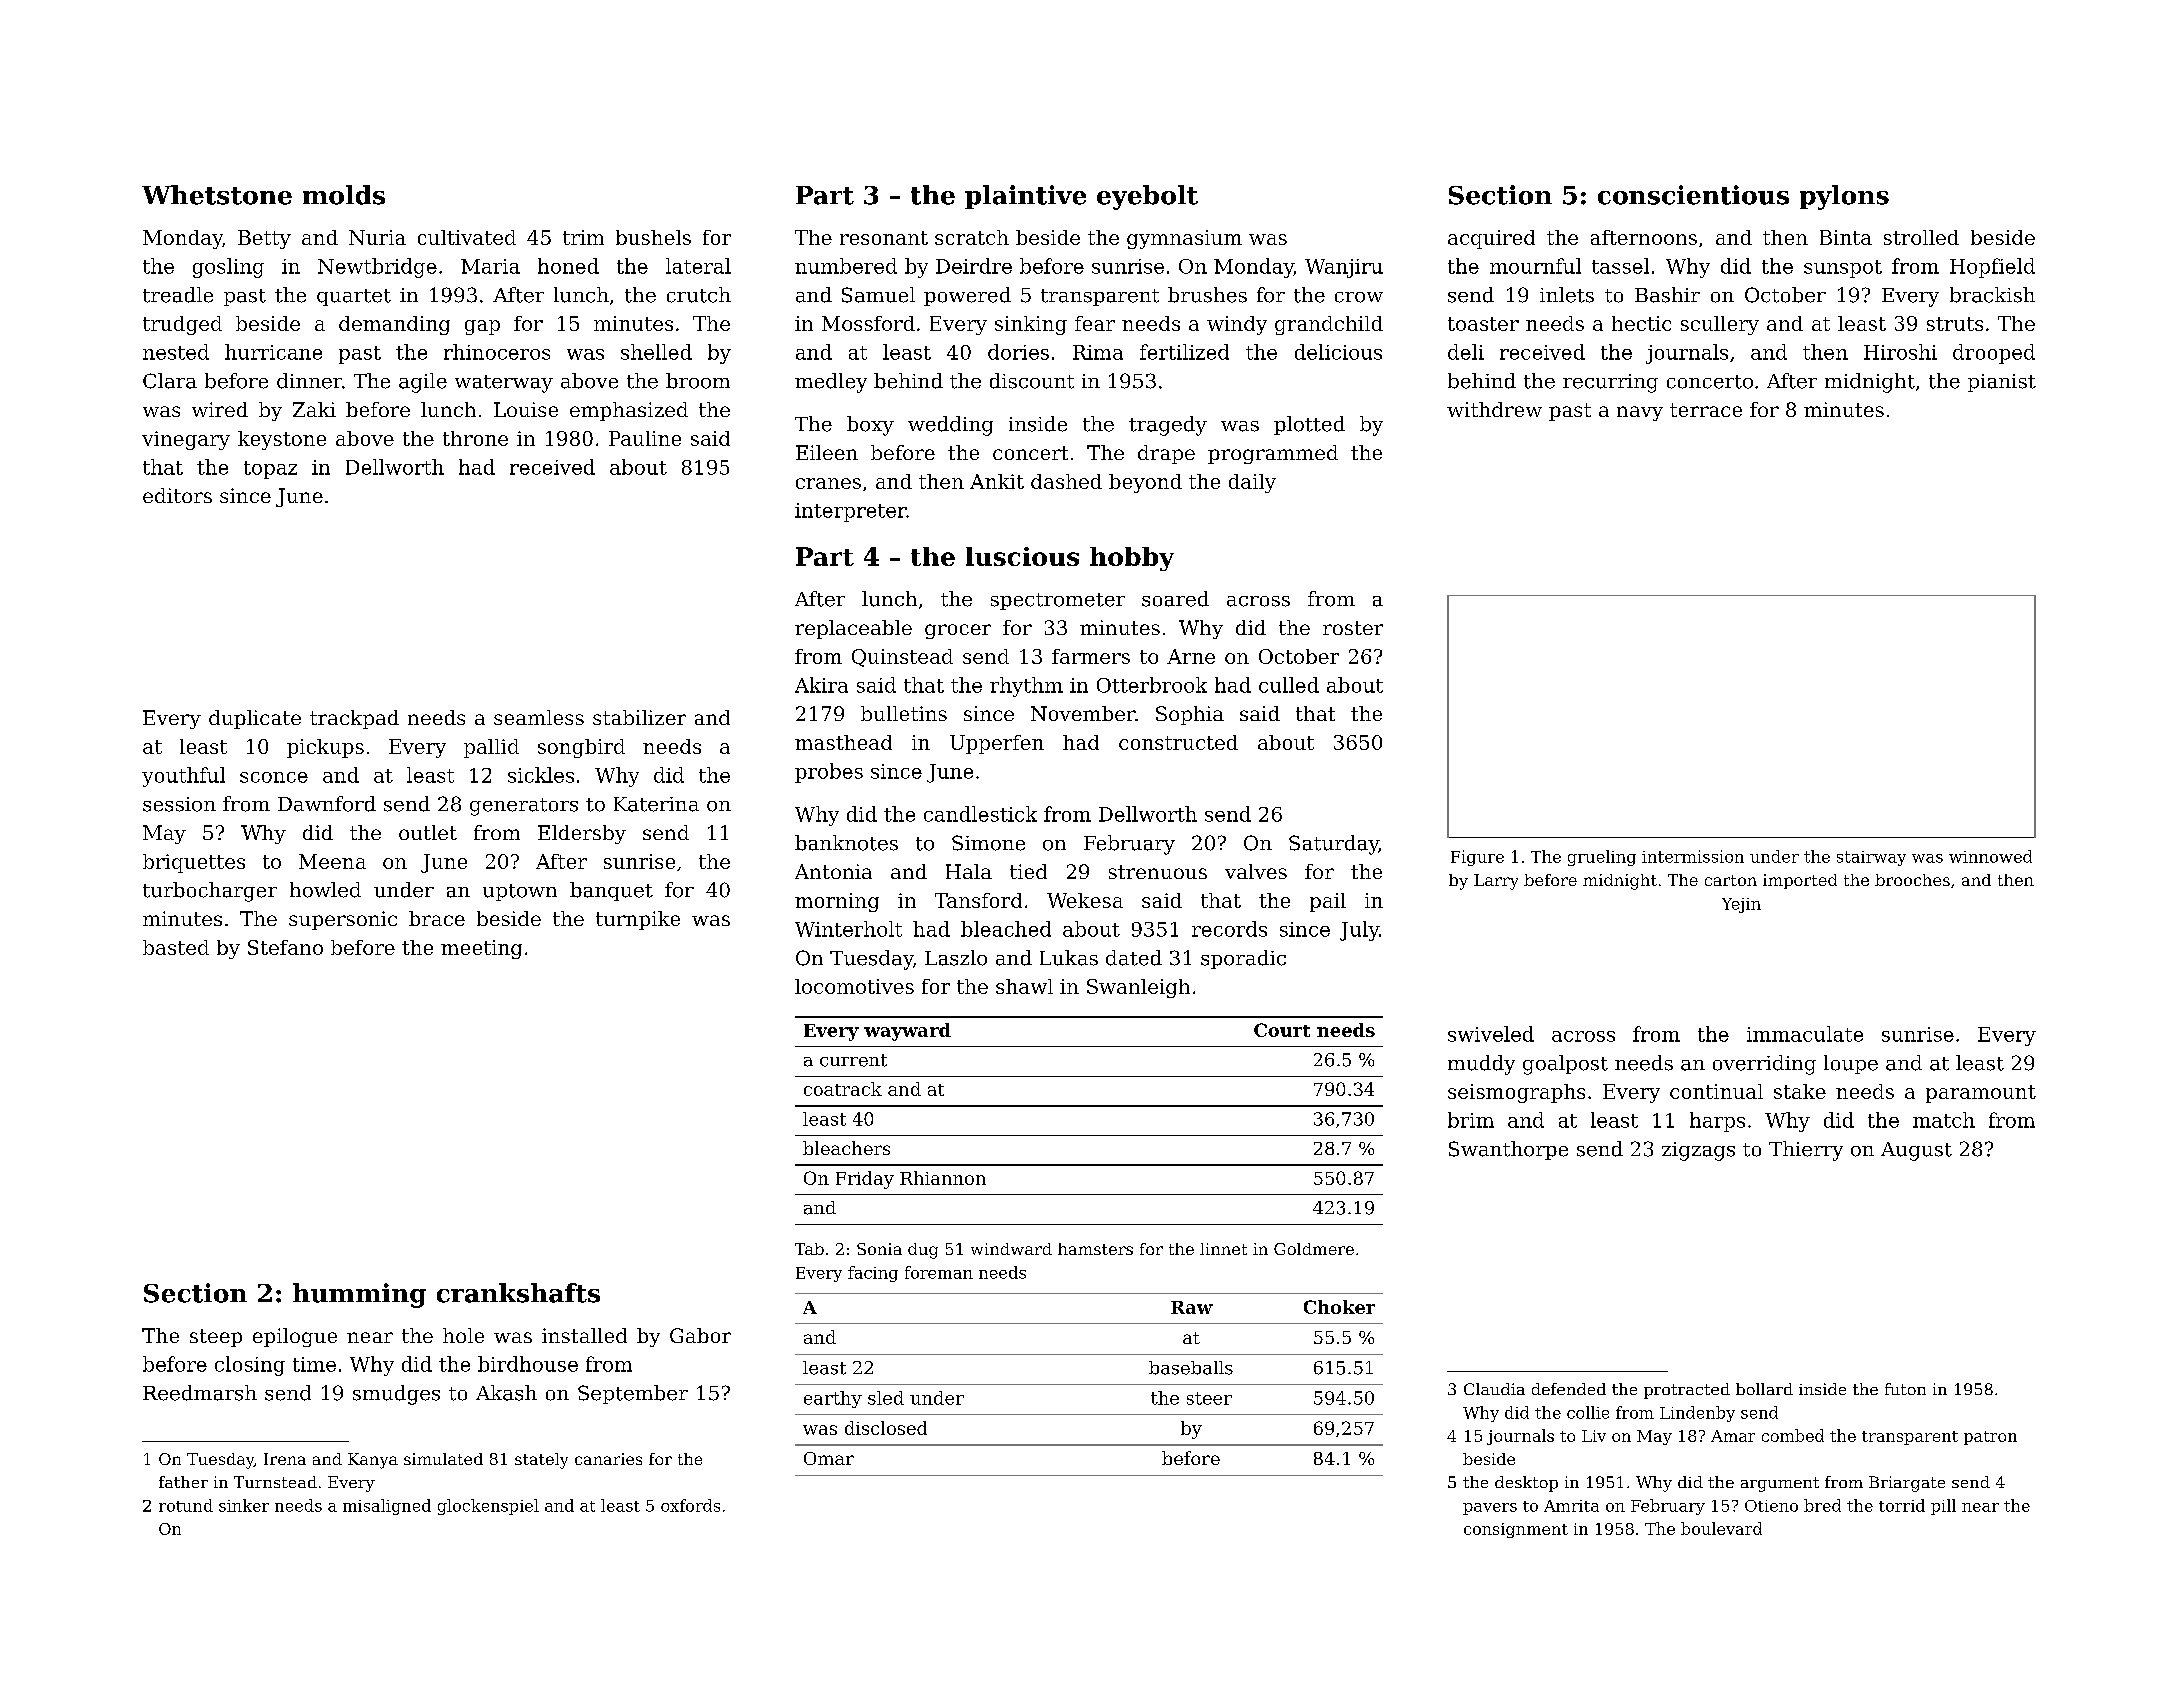 The width and height of the image is (2178, 1683). What do you see at coordinates (1339, 1307) in the image?
I see `Choker` at bounding box center [1339, 1307].
